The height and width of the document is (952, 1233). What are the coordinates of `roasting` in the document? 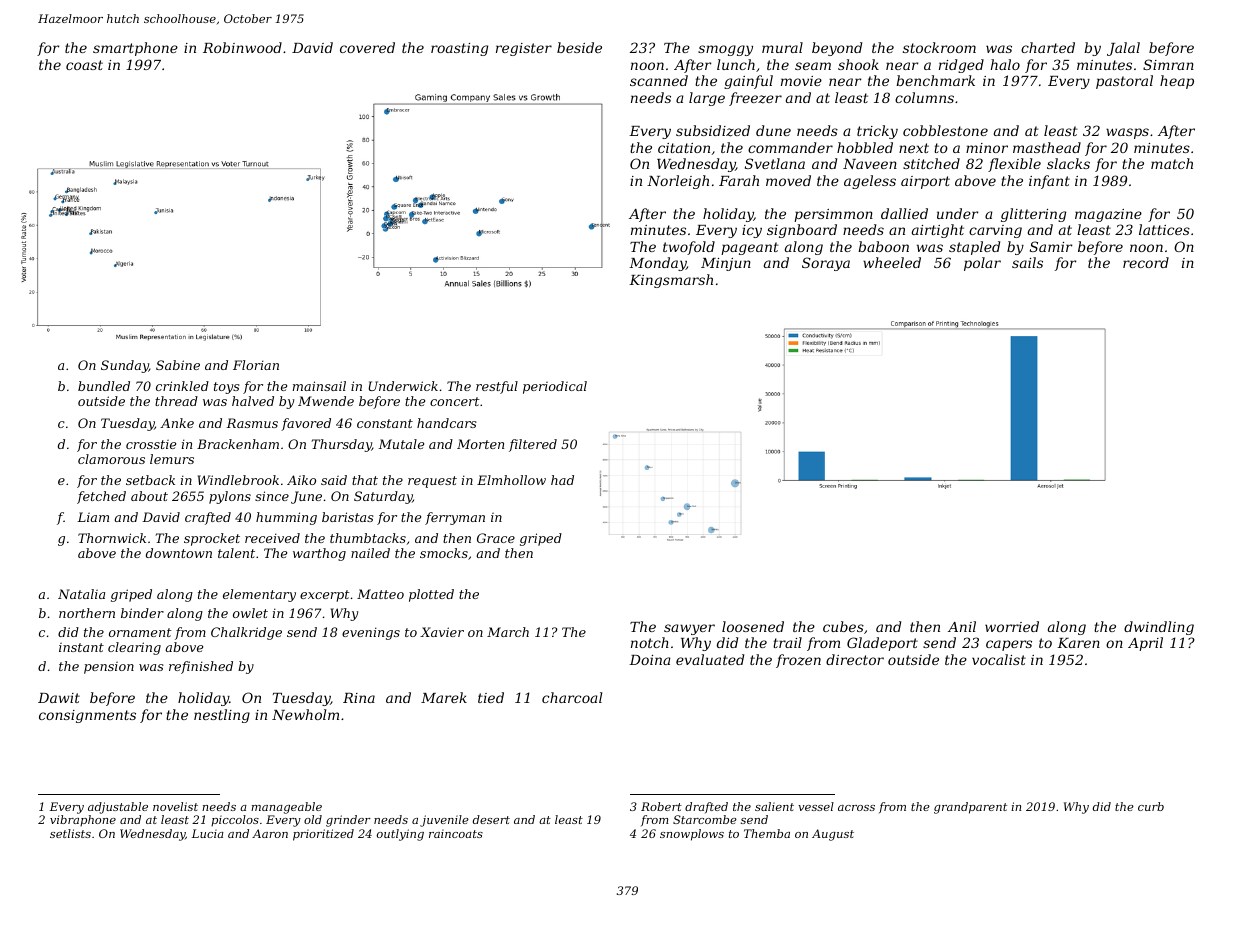 It's located at (459, 49).
